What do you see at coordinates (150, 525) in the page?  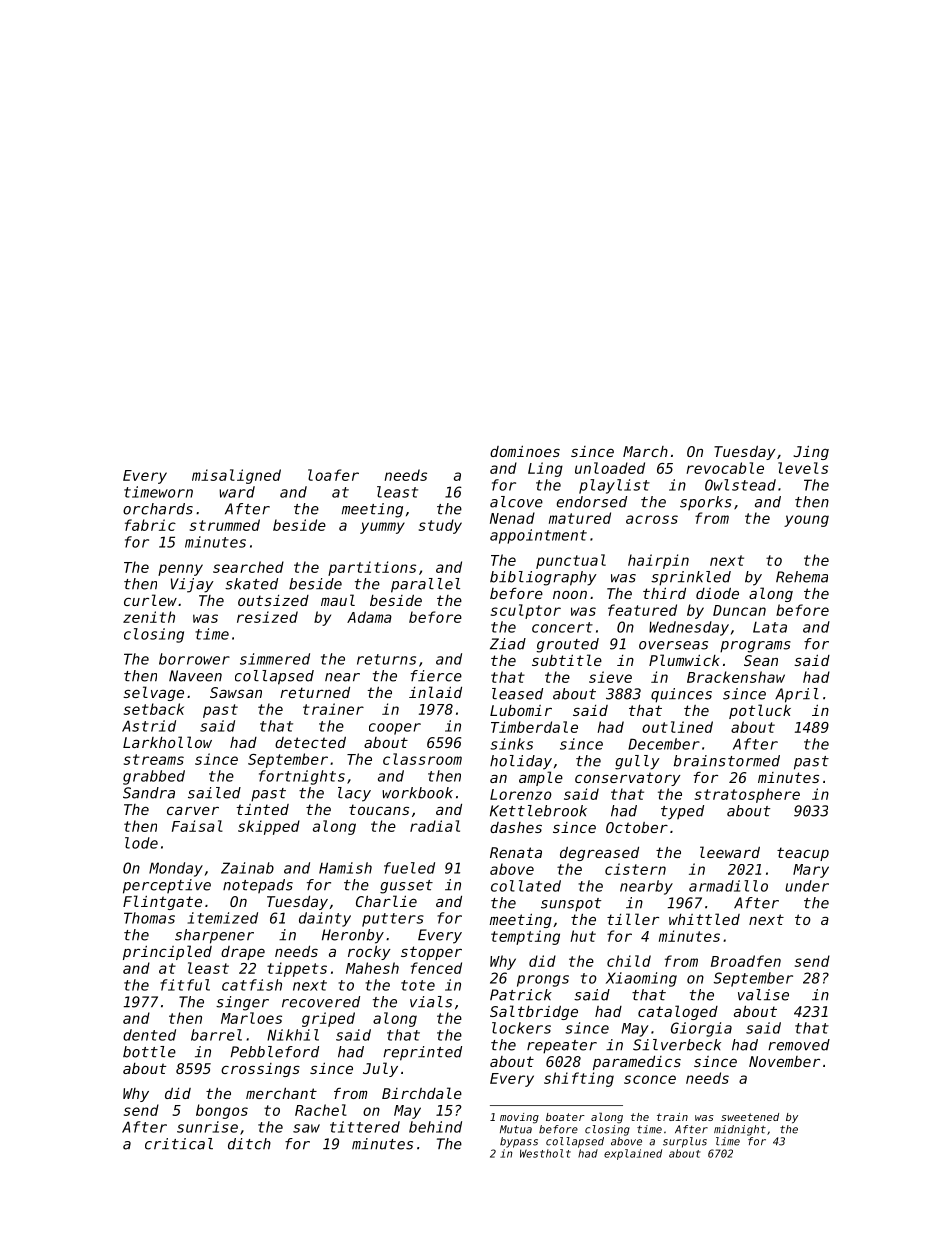 I see `fabric` at bounding box center [150, 525].
